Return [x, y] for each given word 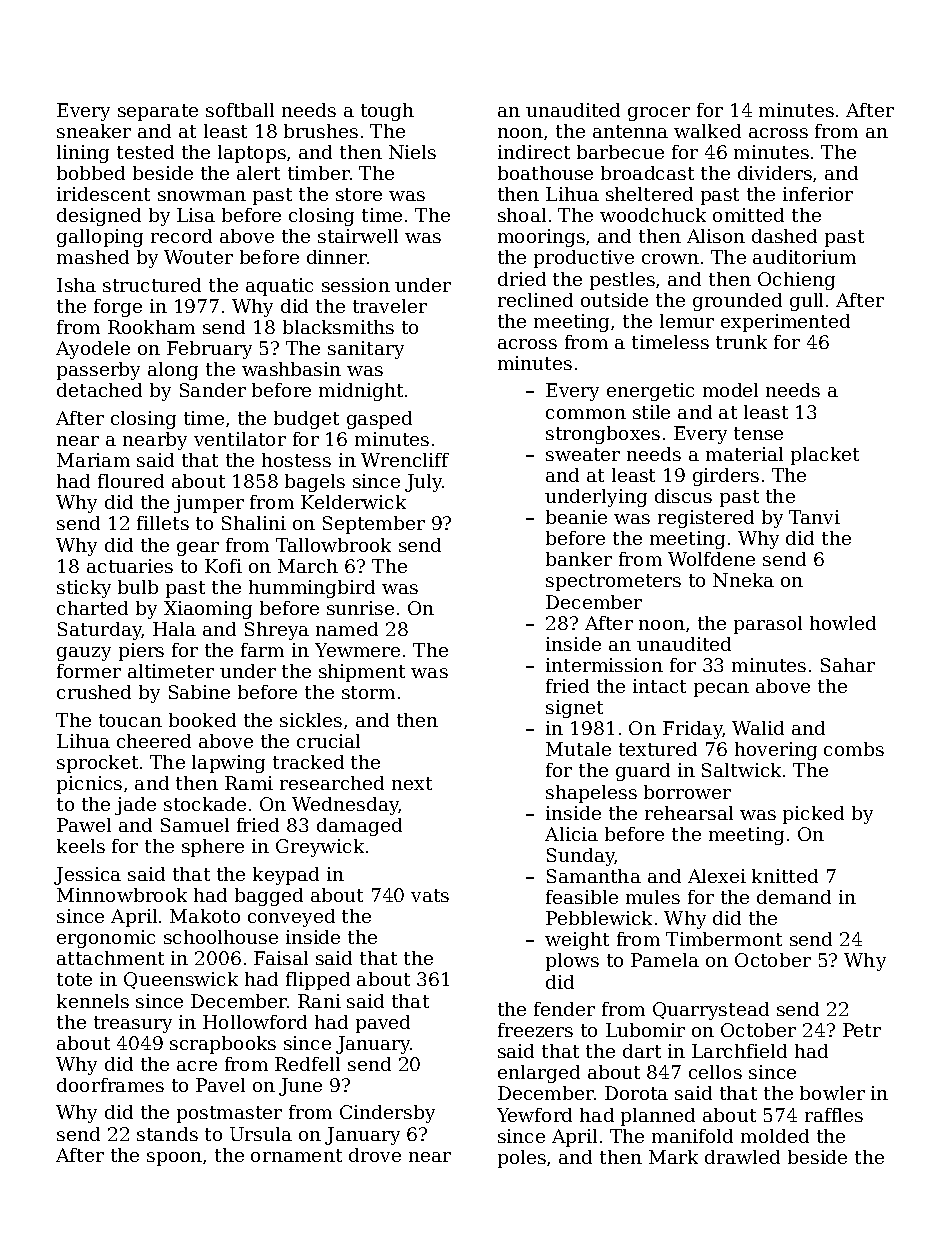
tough [387, 112]
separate [158, 112]
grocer [659, 114]
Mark [673, 1157]
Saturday [100, 631]
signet [574, 709]
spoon [174, 1159]
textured [658, 749]
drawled [742, 1157]
